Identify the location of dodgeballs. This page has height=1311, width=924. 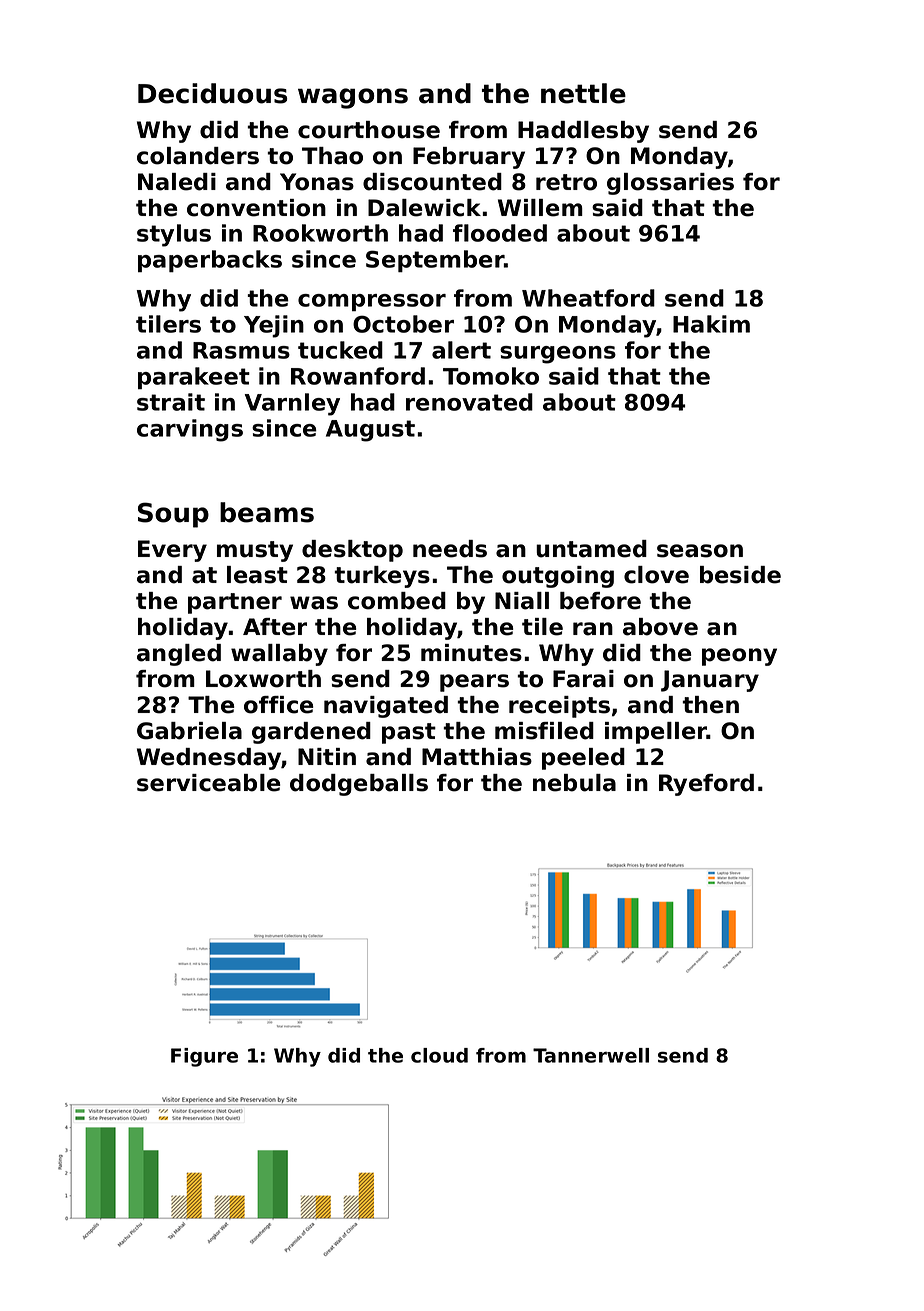
(359, 785).
